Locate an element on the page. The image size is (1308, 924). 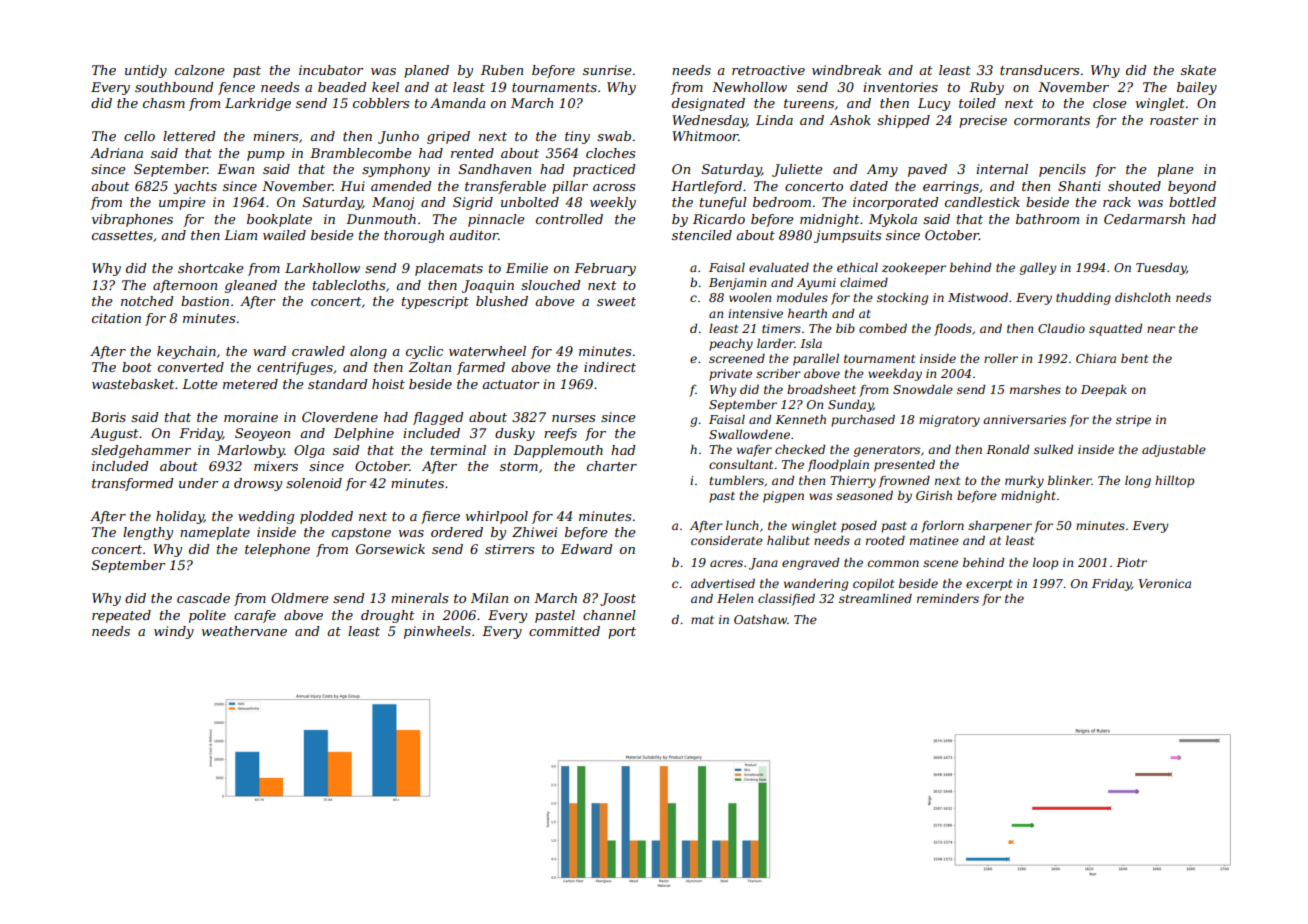
weekday is located at coordinates (895, 375).
